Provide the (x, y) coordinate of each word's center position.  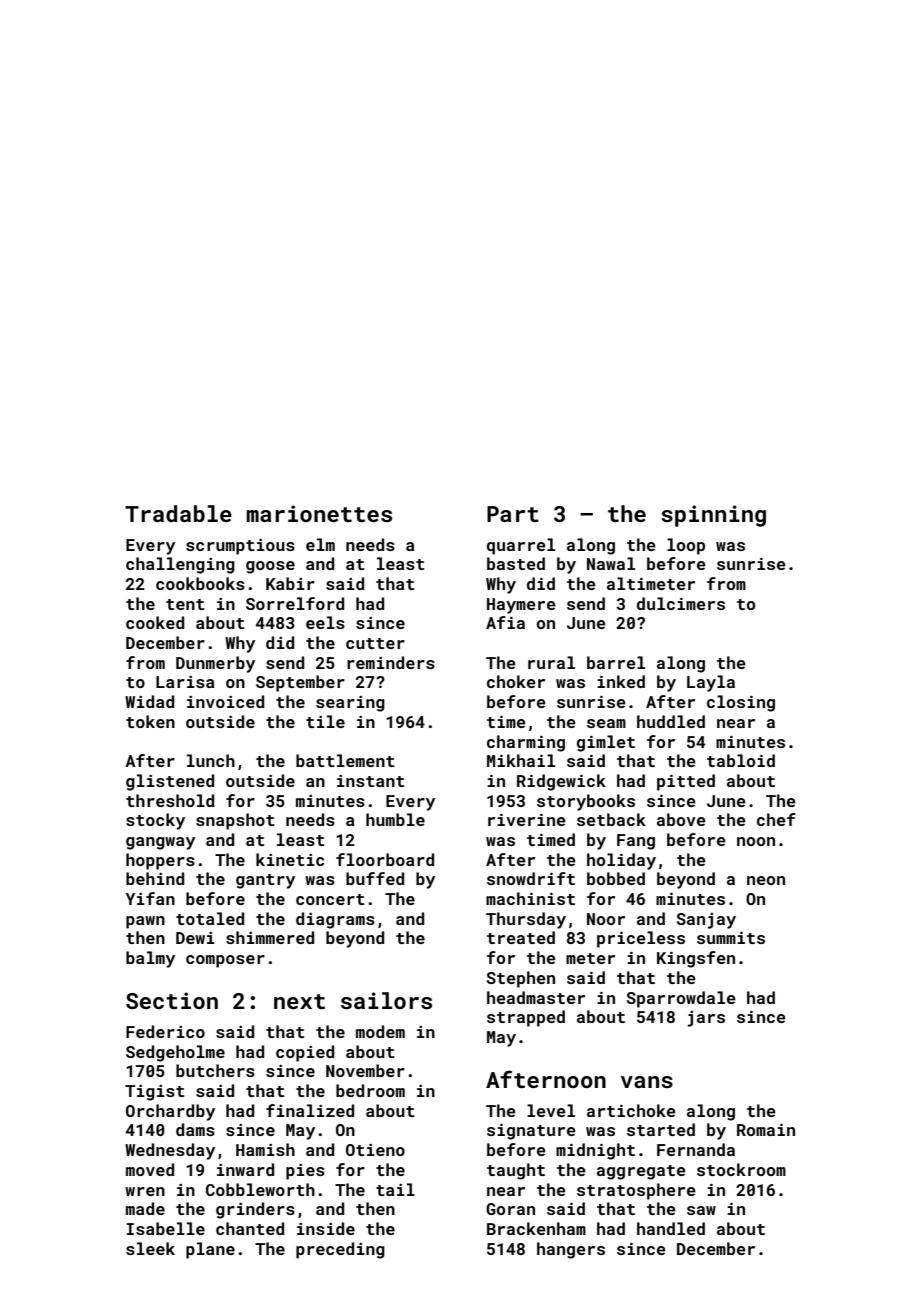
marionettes (319, 513)
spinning (713, 516)
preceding (340, 1250)
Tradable (178, 513)
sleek (150, 1248)
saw (701, 1210)
